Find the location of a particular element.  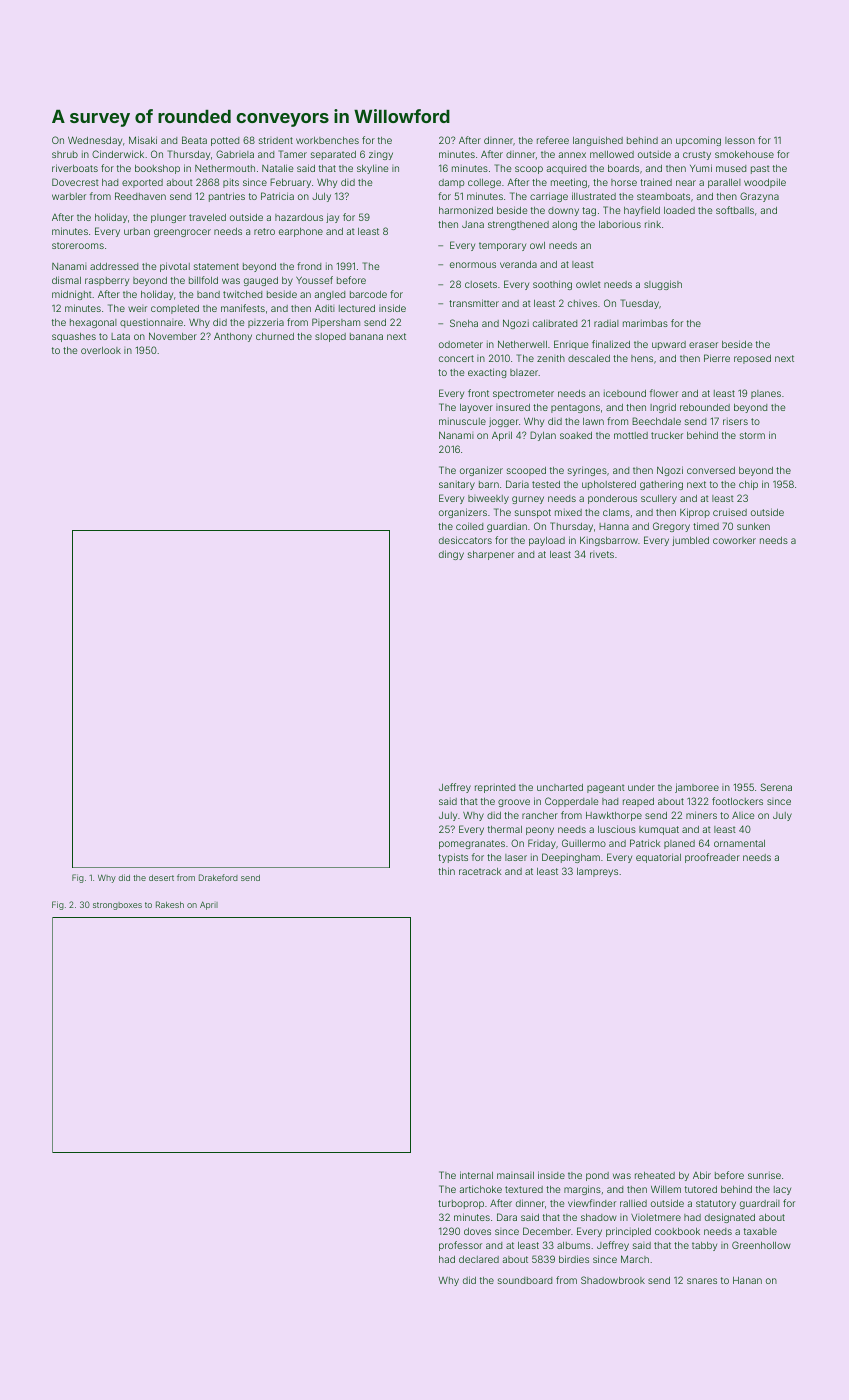

under is located at coordinates (641, 787).
